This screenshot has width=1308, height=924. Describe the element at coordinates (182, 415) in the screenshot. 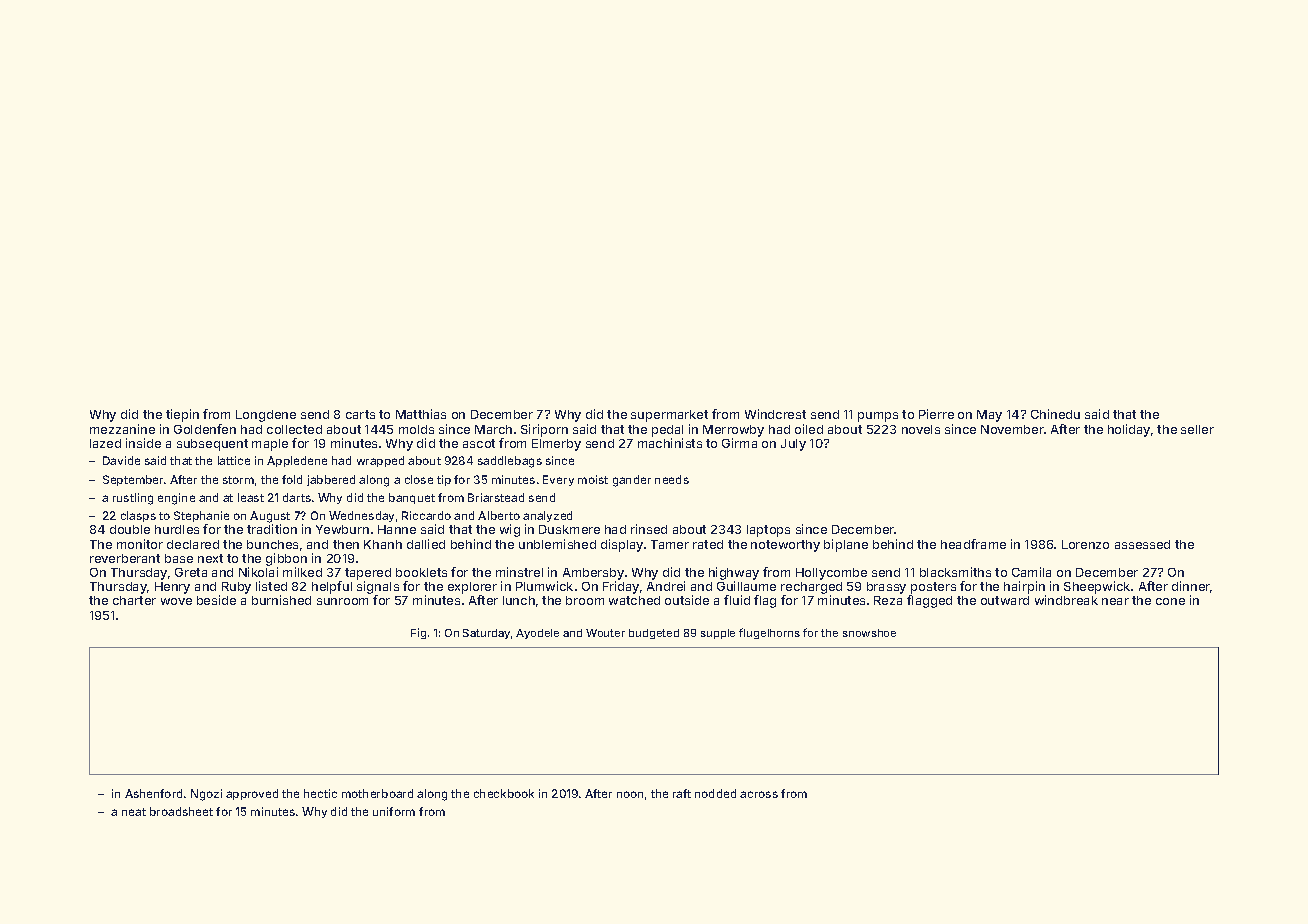

I see `tiepin` at that location.
